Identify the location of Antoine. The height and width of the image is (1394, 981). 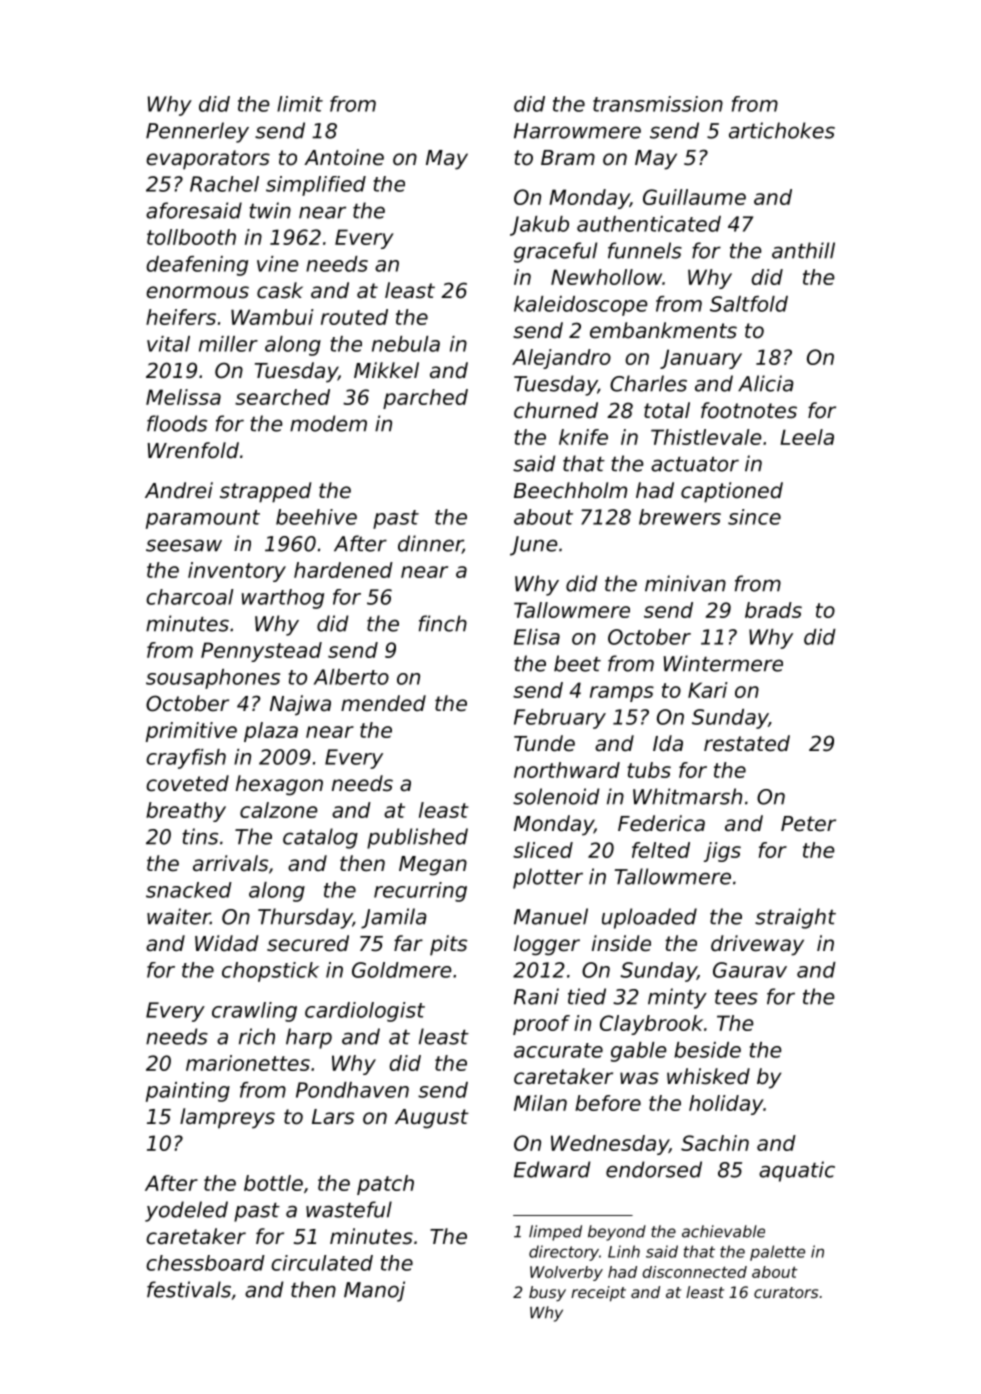
(344, 157).
